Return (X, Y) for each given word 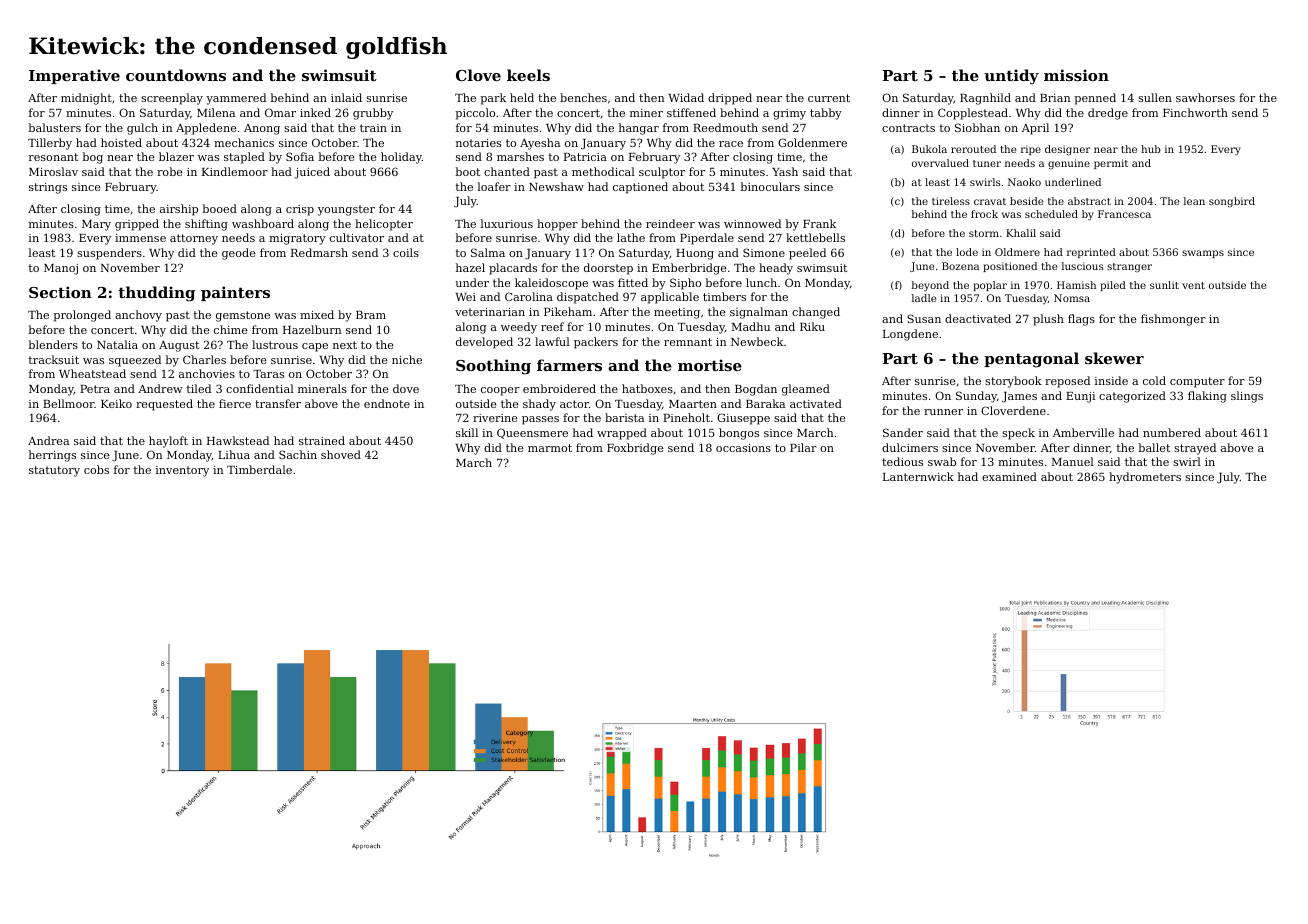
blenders (53, 344)
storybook (1013, 382)
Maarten (693, 404)
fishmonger (1173, 320)
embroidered (559, 388)
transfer (278, 403)
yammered (236, 99)
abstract (1089, 201)
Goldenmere (812, 142)
